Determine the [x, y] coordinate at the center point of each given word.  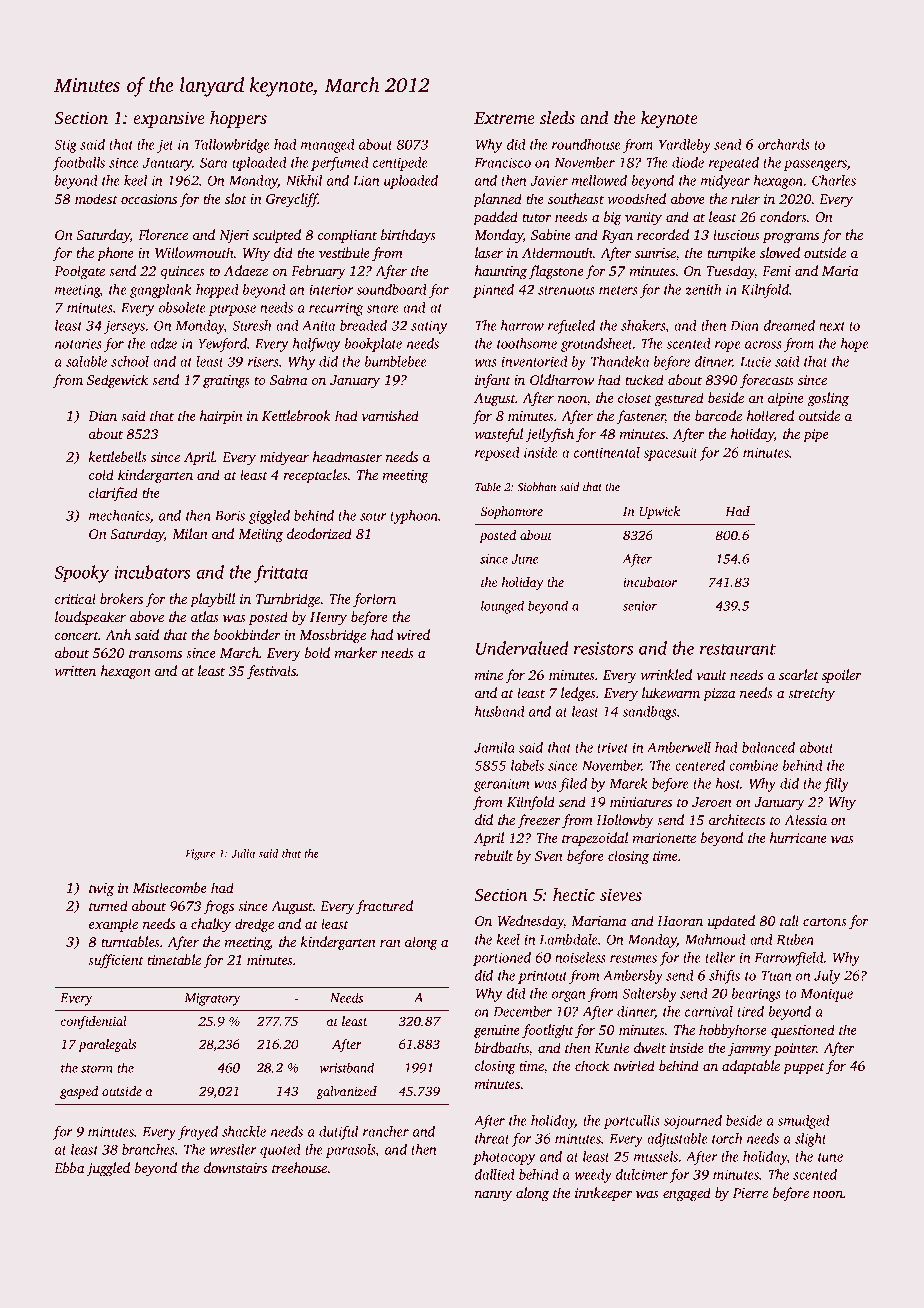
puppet [804, 1068]
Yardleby [685, 146]
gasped [79, 1092]
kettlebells [118, 456]
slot [236, 198]
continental [607, 452]
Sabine [551, 234]
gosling [828, 399]
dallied [495, 1174]
